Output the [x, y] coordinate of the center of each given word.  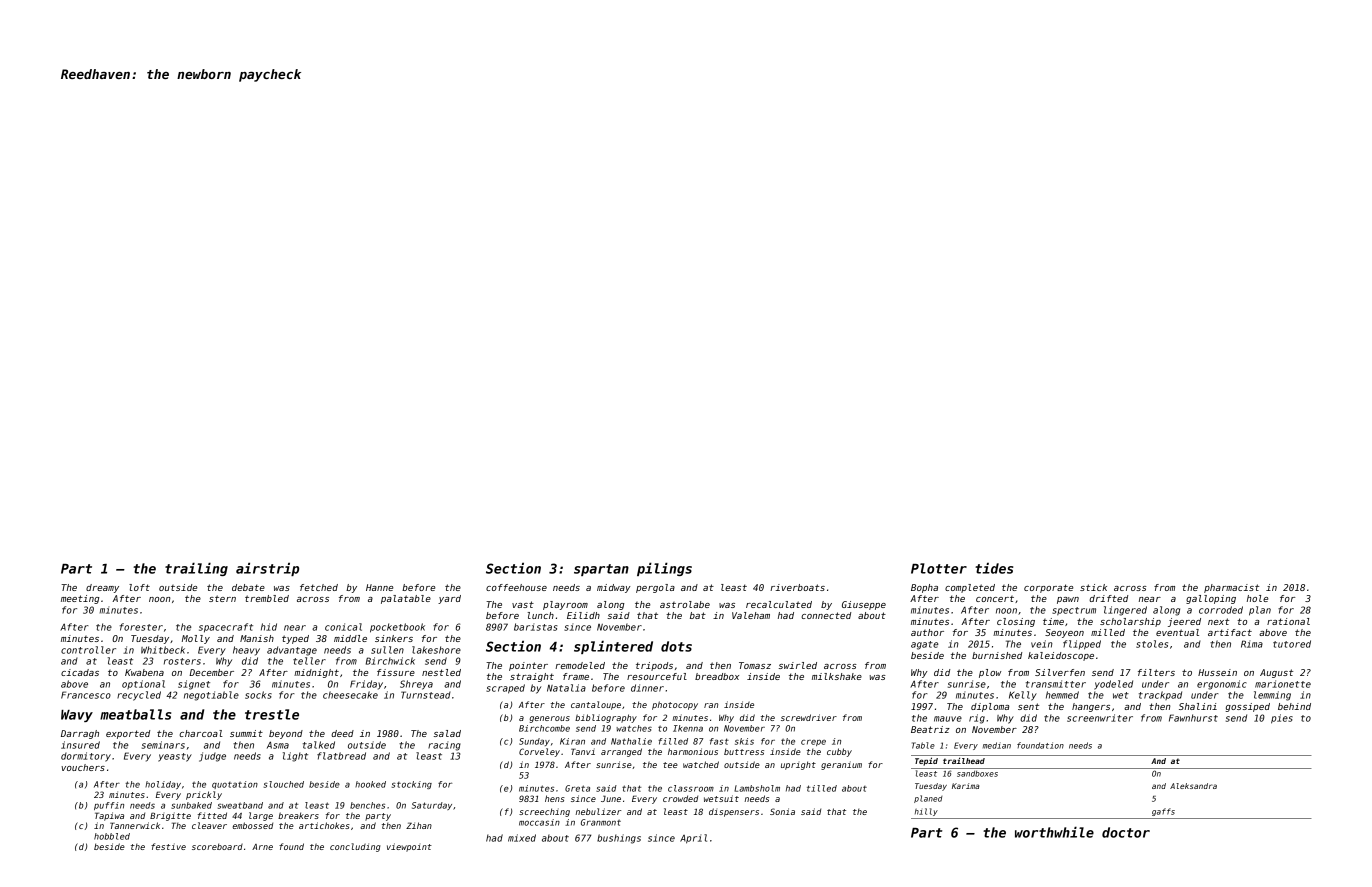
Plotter [939, 568]
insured [80, 745]
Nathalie [631, 741]
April [693, 839]
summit [246, 733]
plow [990, 673]
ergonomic [1222, 685]
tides [994, 568]
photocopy [675, 705]
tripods [654, 666]
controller [88, 650]
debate [248, 587]
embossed [252, 825]
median [997, 745]
